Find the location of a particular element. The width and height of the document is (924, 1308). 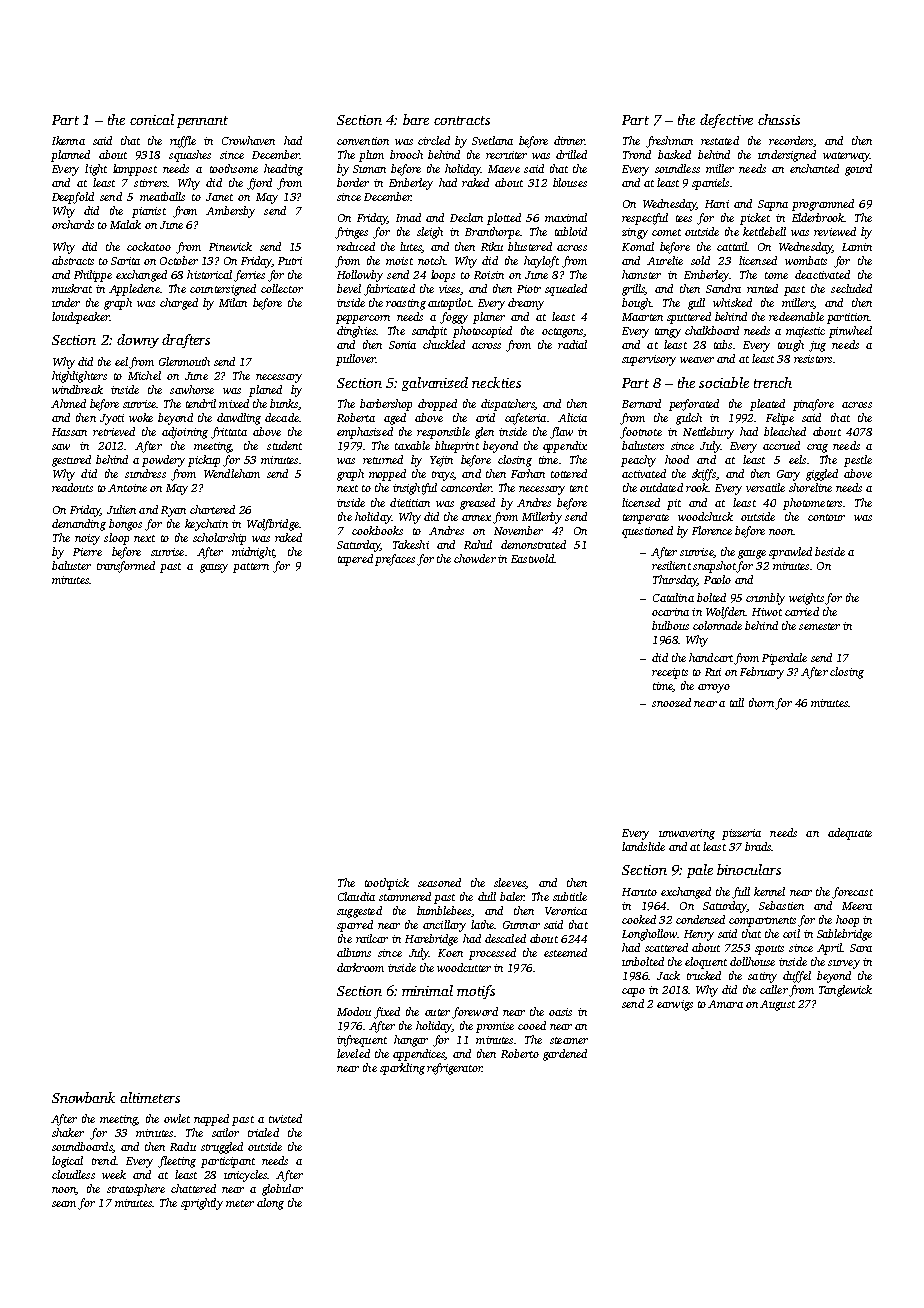

Michel is located at coordinates (144, 375).
